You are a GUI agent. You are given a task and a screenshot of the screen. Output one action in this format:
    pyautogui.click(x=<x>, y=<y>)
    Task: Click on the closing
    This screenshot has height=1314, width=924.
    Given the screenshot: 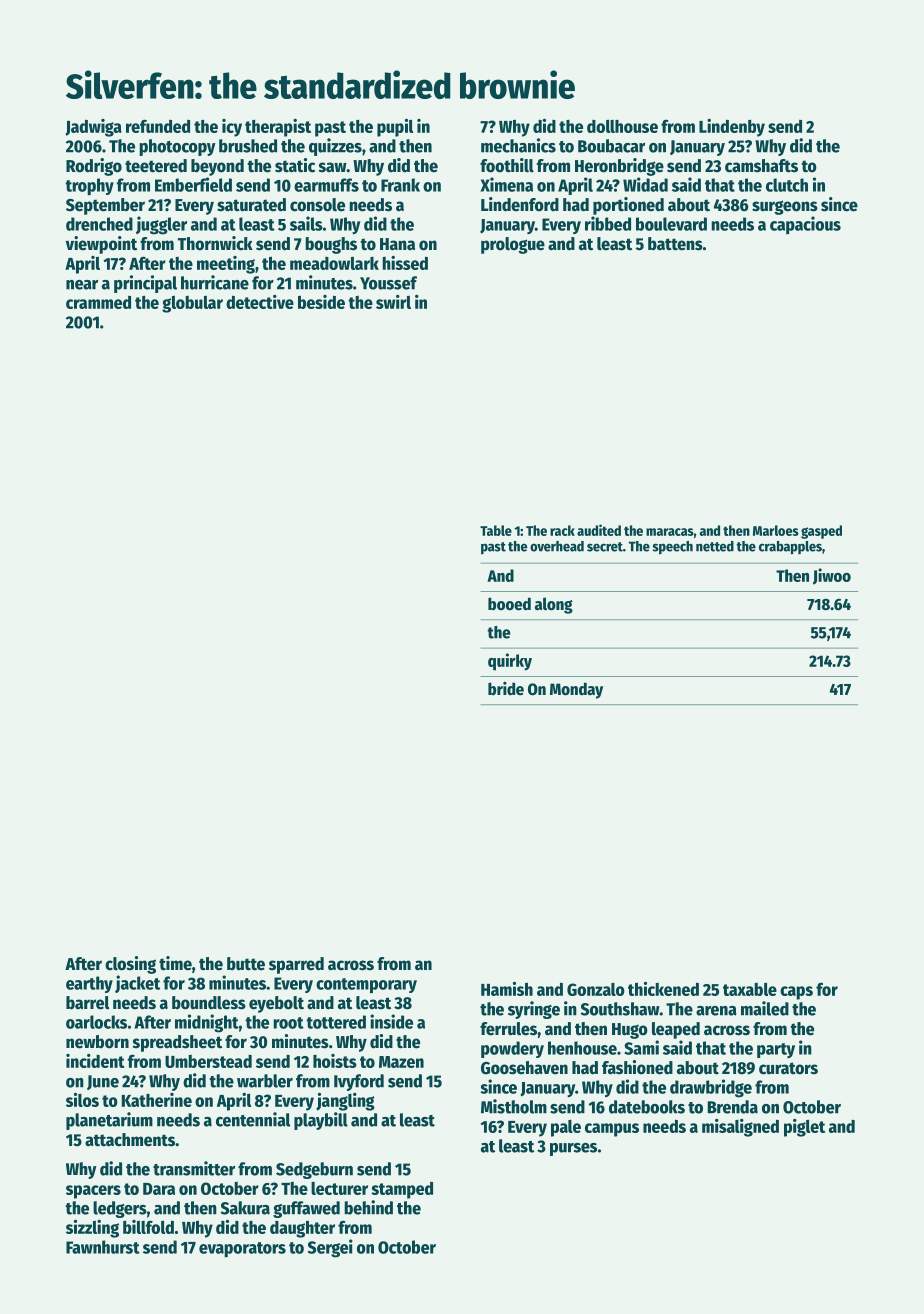 What is the action you would take?
    pyautogui.click(x=130, y=965)
